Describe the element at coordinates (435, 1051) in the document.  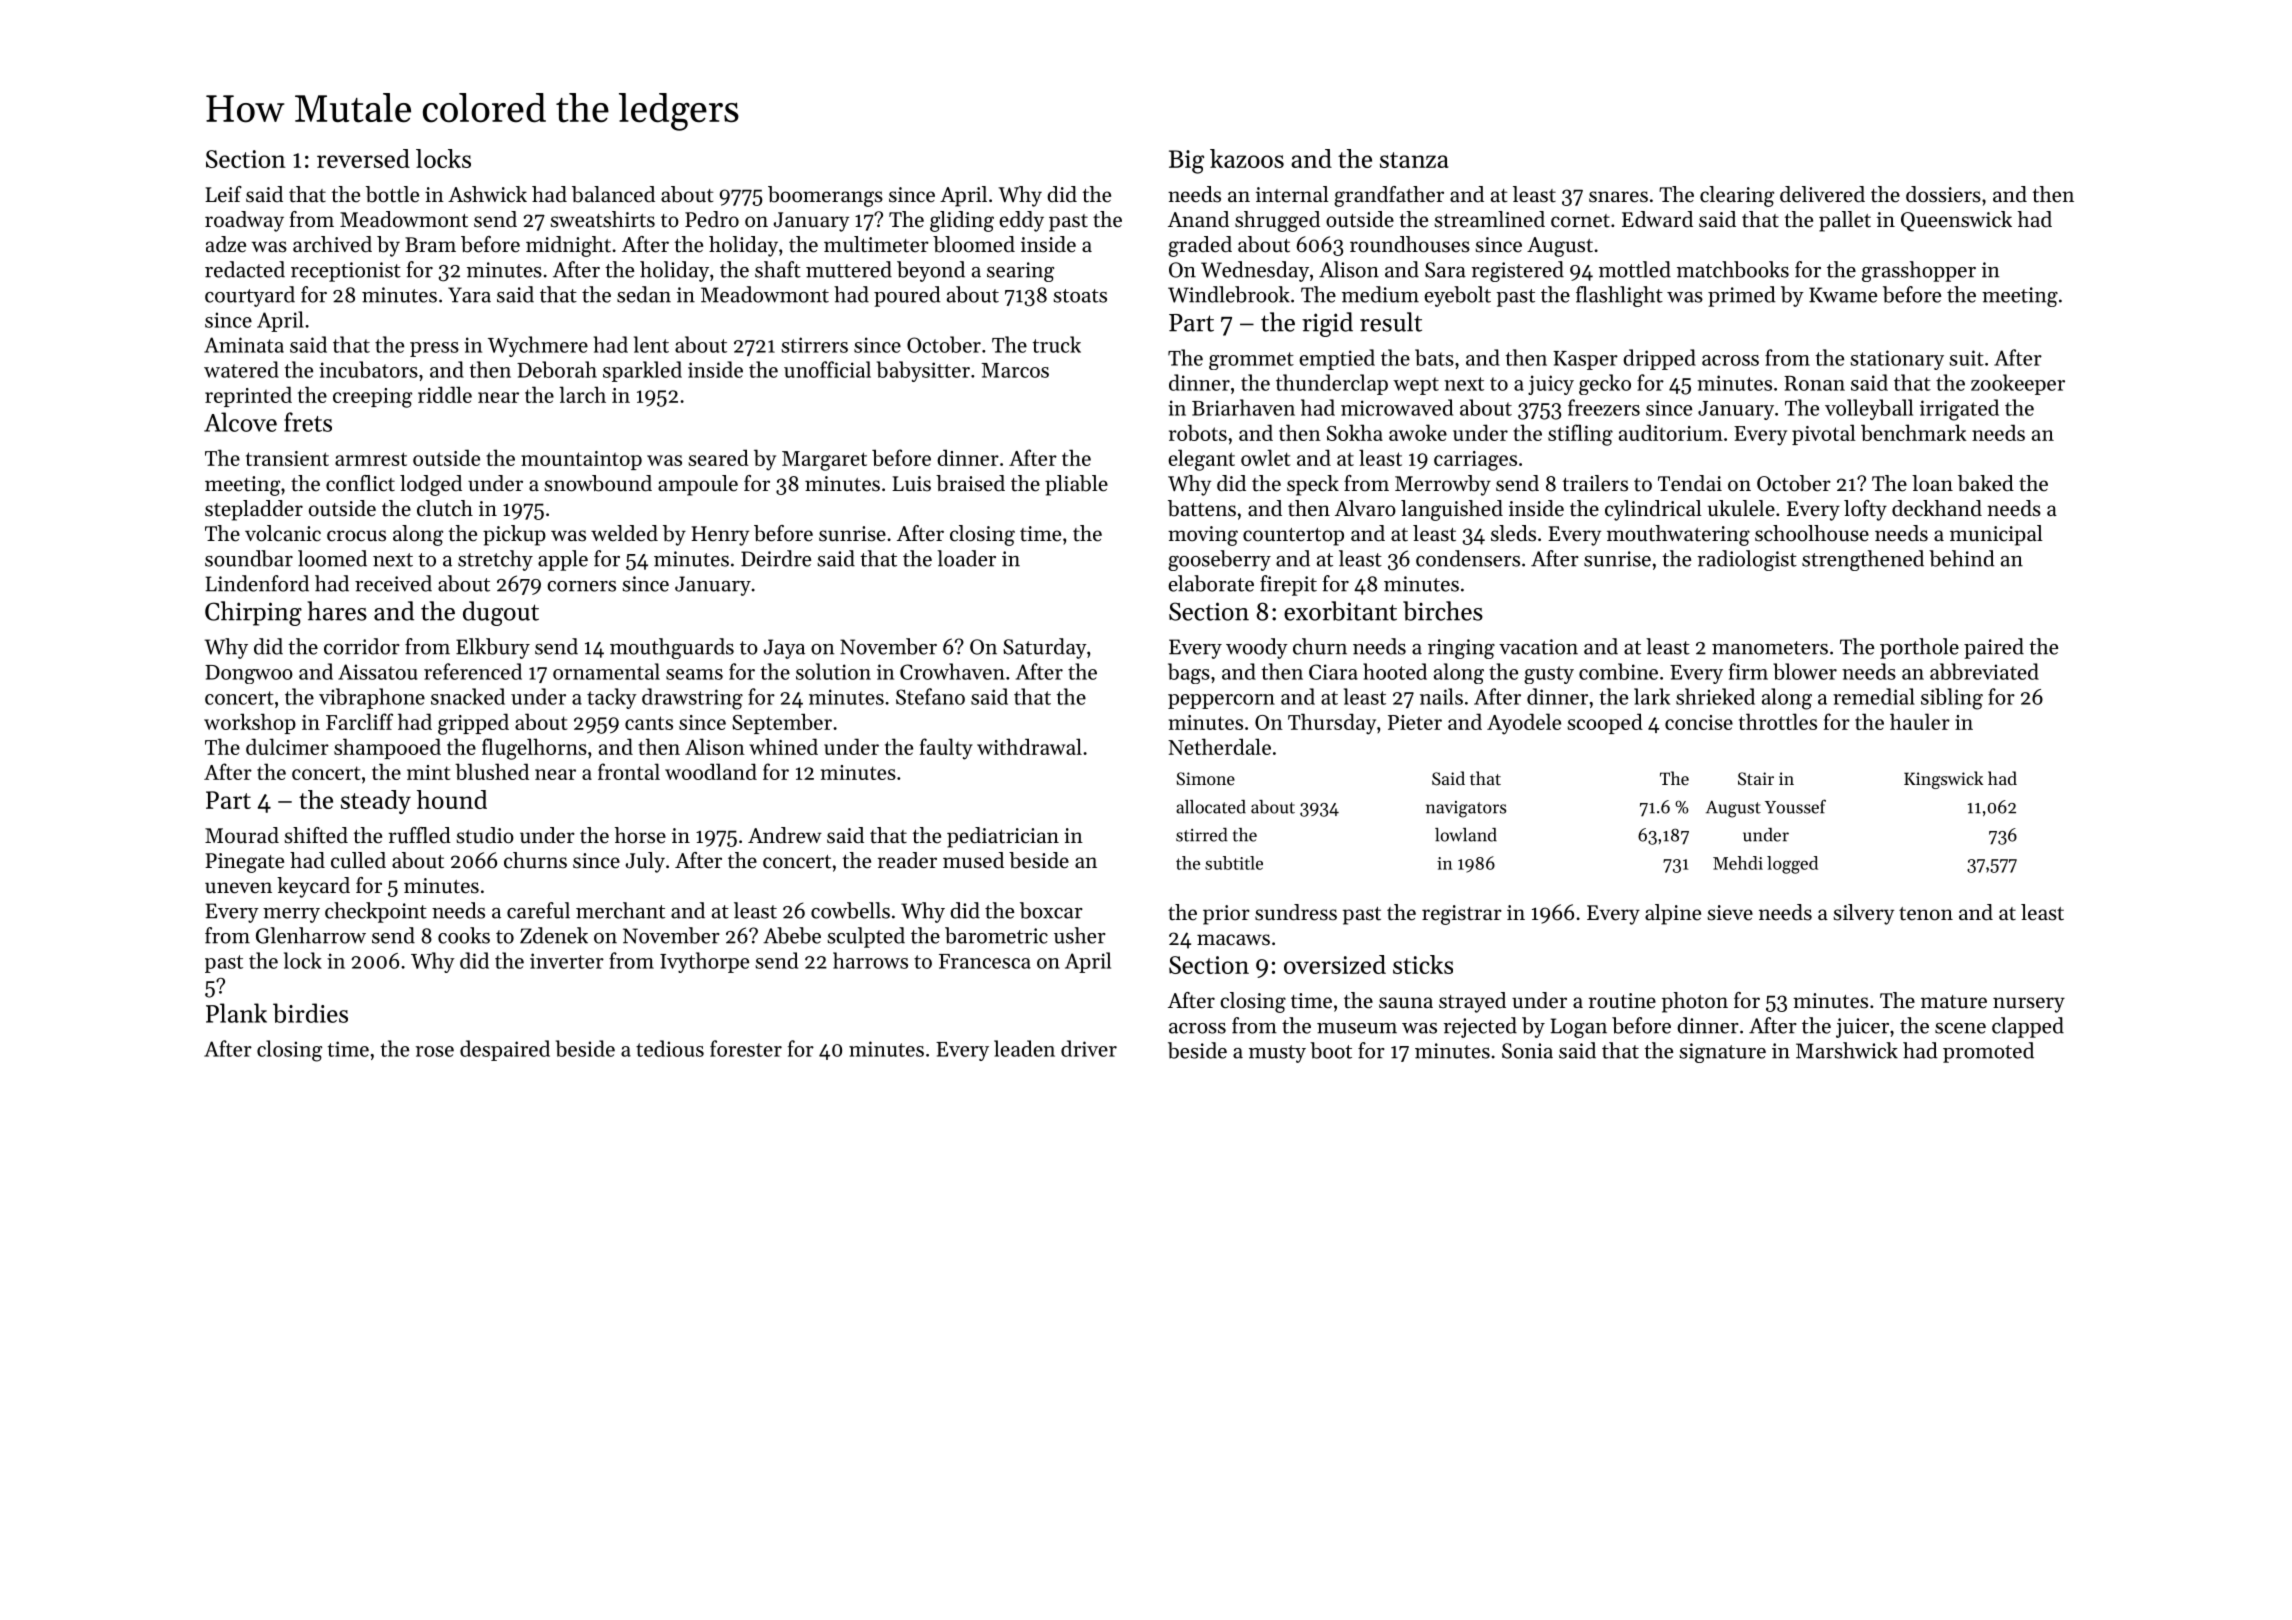
I see `rose` at that location.
